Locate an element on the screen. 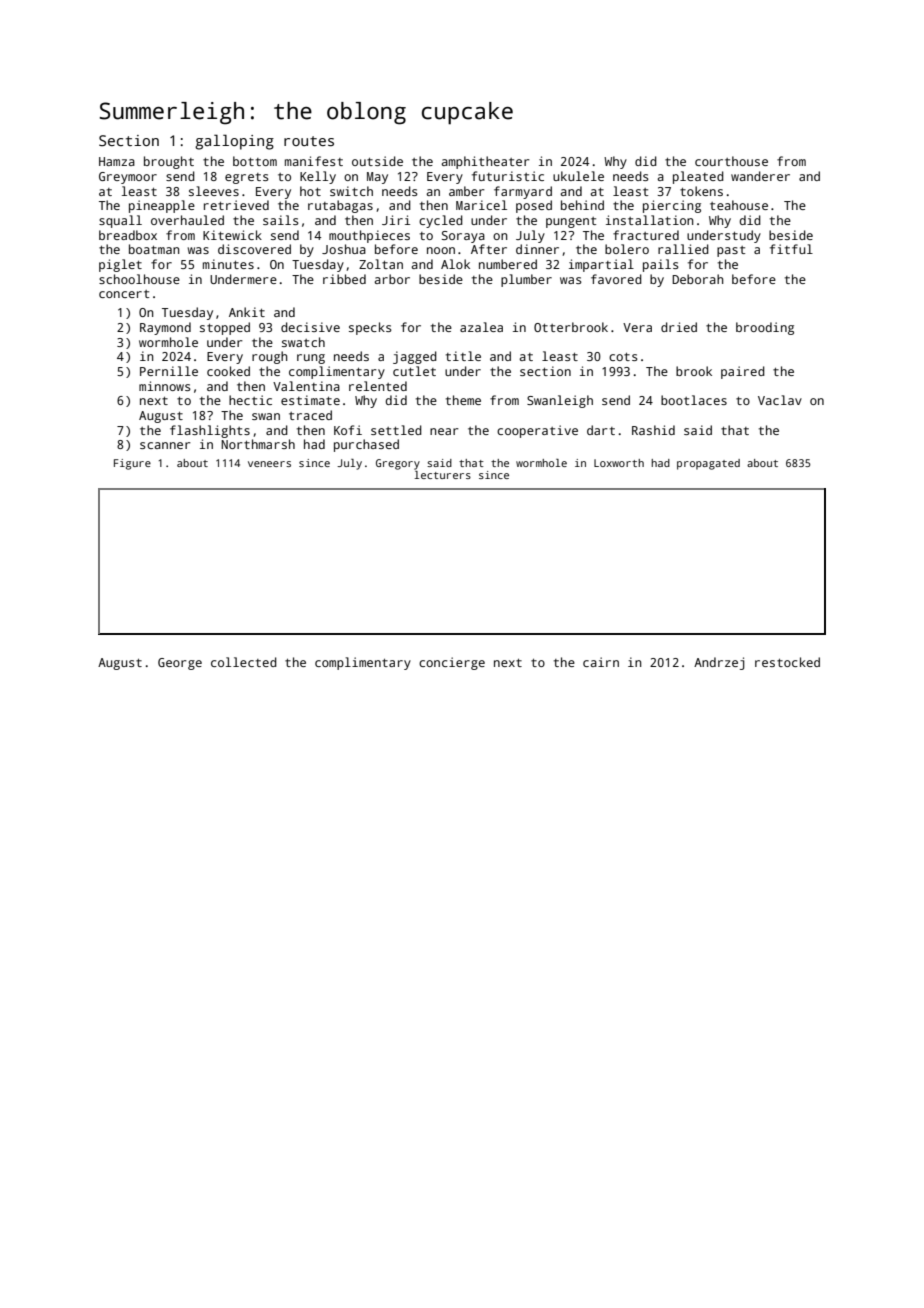 Image resolution: width=924 pixels, height=1308 pixels. Figure is located at coordinates (132, 464).
